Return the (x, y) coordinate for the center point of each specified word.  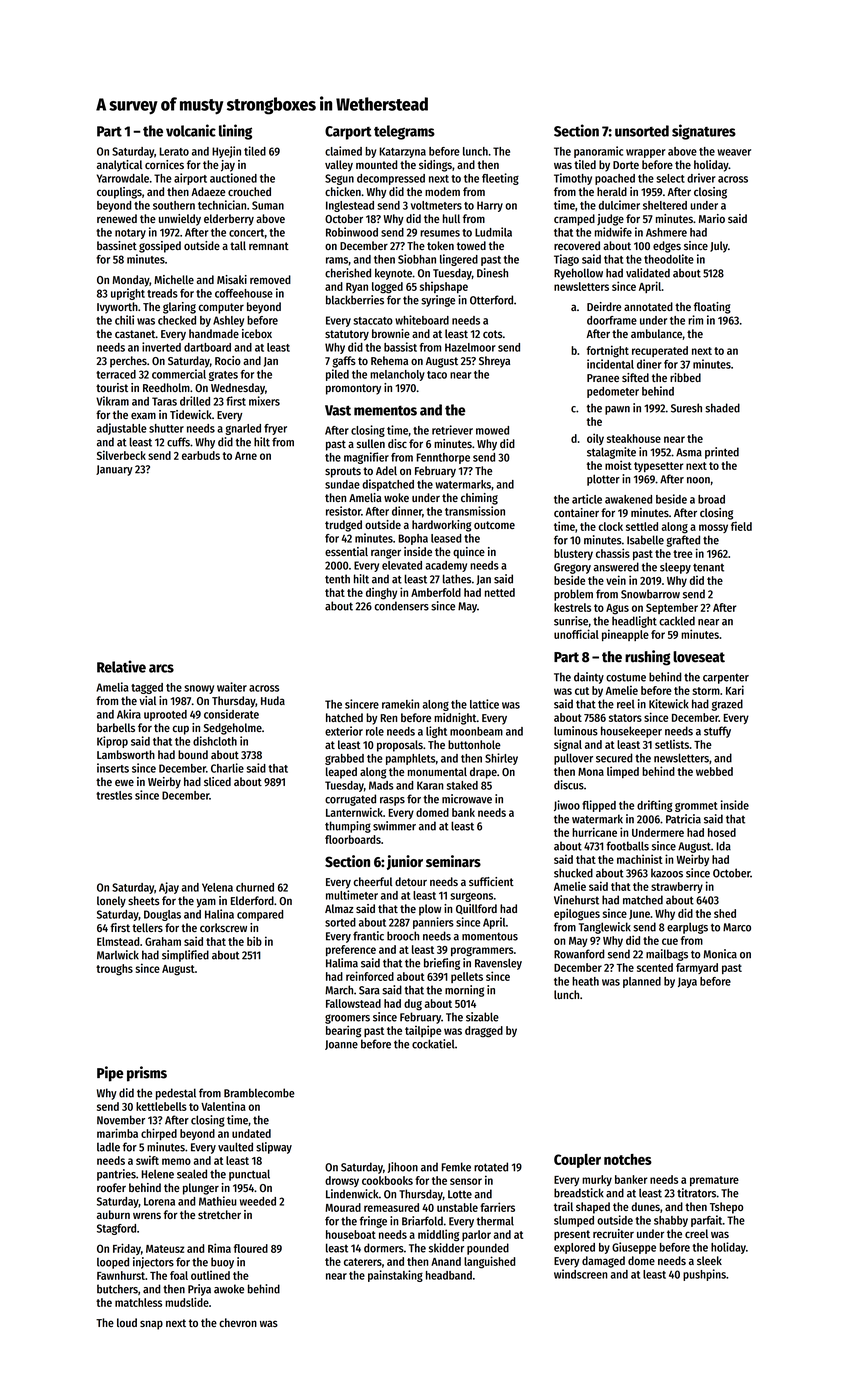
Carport (348, 133)
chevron (238, 1322)
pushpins (704, 1275)
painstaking (395, 1276)
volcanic (191, 130)
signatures (704, 132)
